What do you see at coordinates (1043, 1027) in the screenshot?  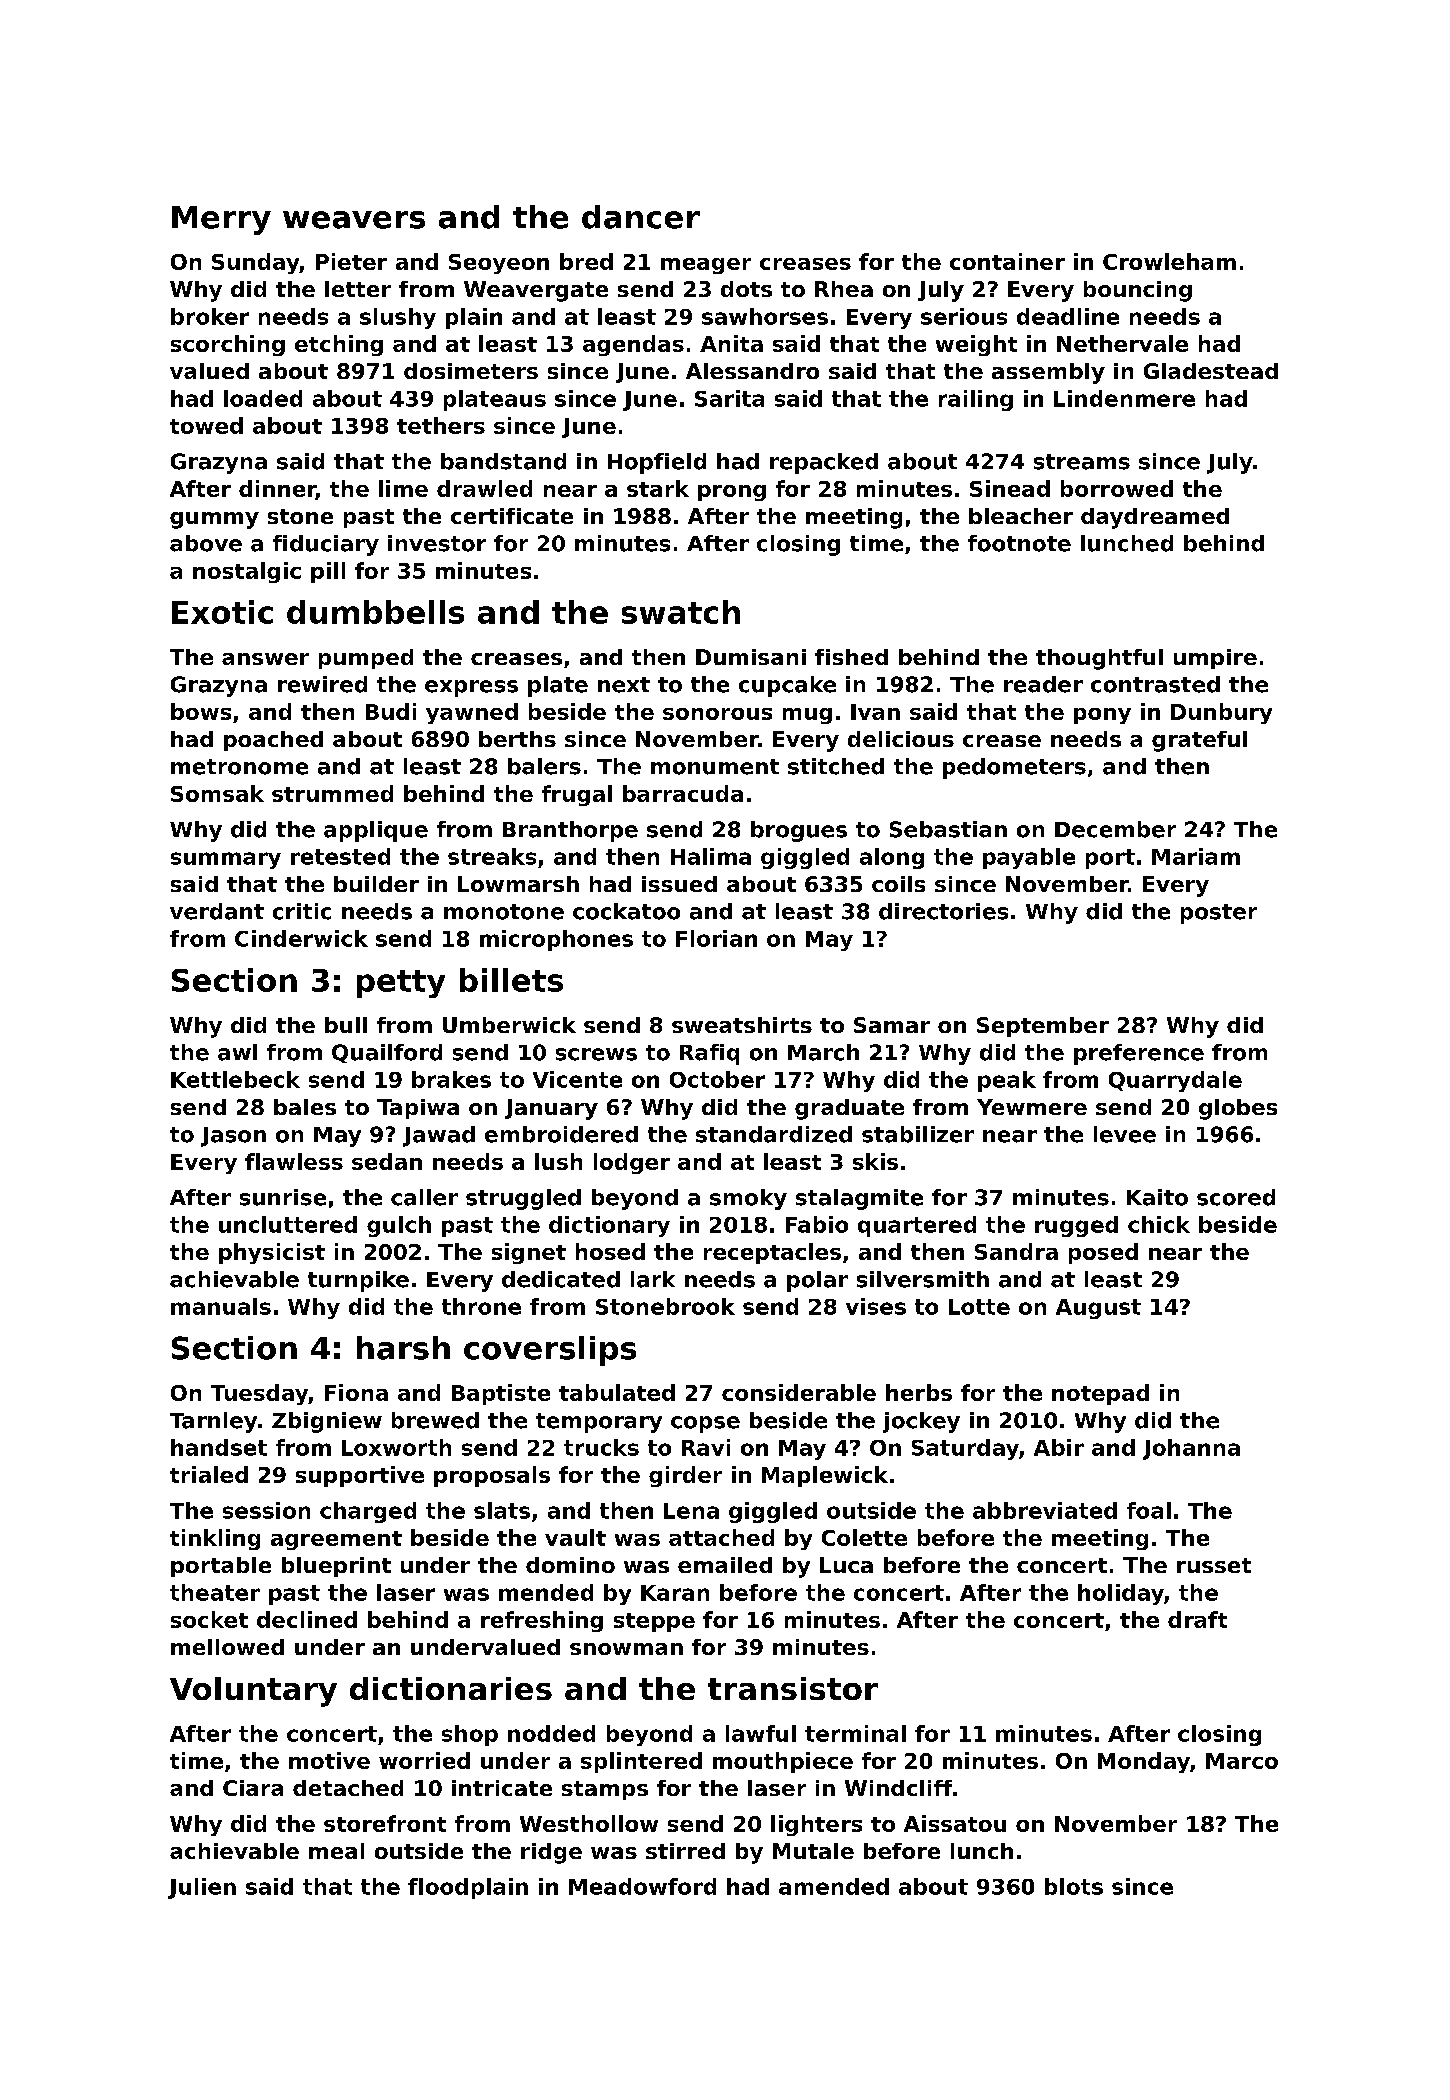 I see `September` at bounding box center [1043, 1027].
